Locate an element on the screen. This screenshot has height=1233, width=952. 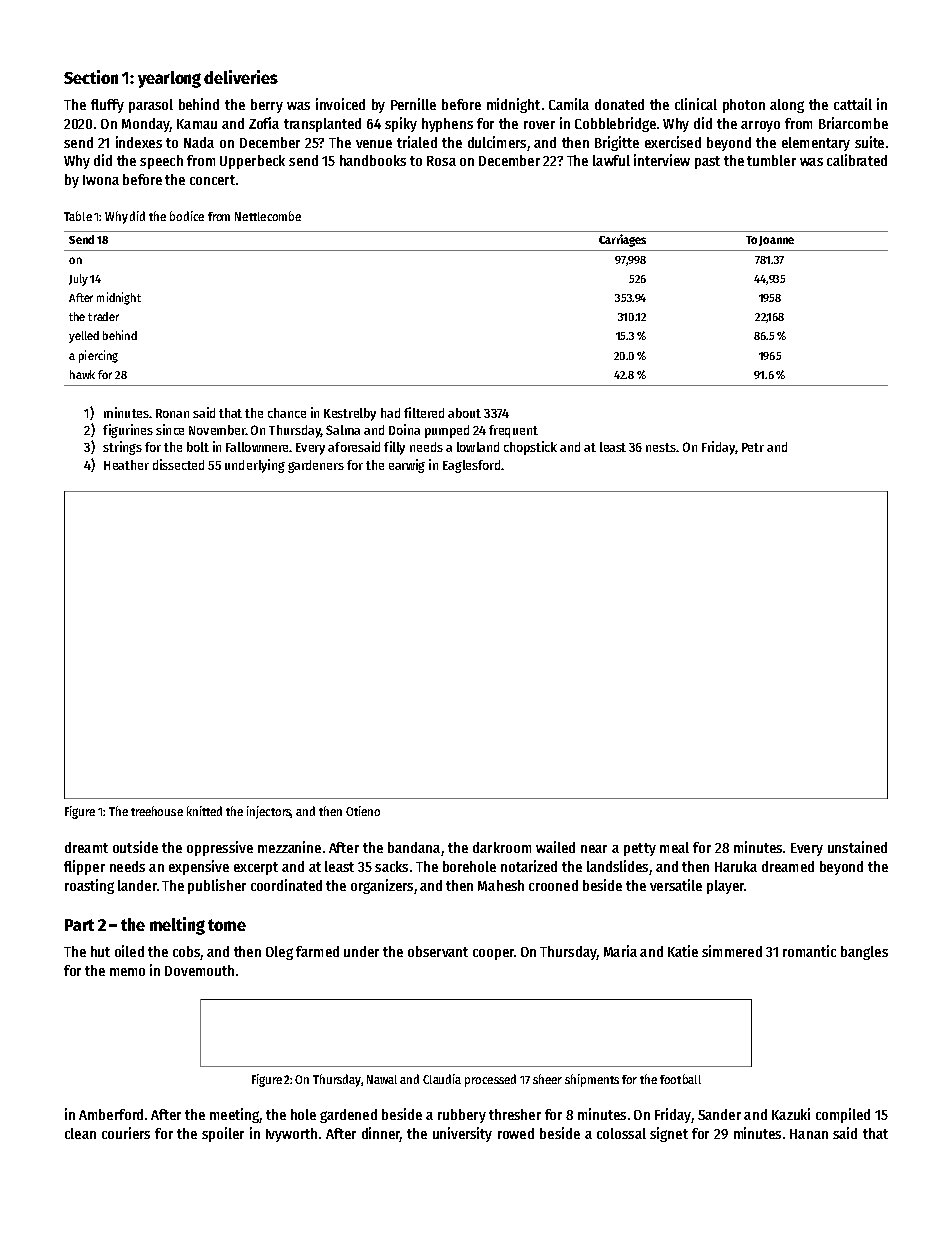
Upperbeck is located at coordinates (252, 162).
